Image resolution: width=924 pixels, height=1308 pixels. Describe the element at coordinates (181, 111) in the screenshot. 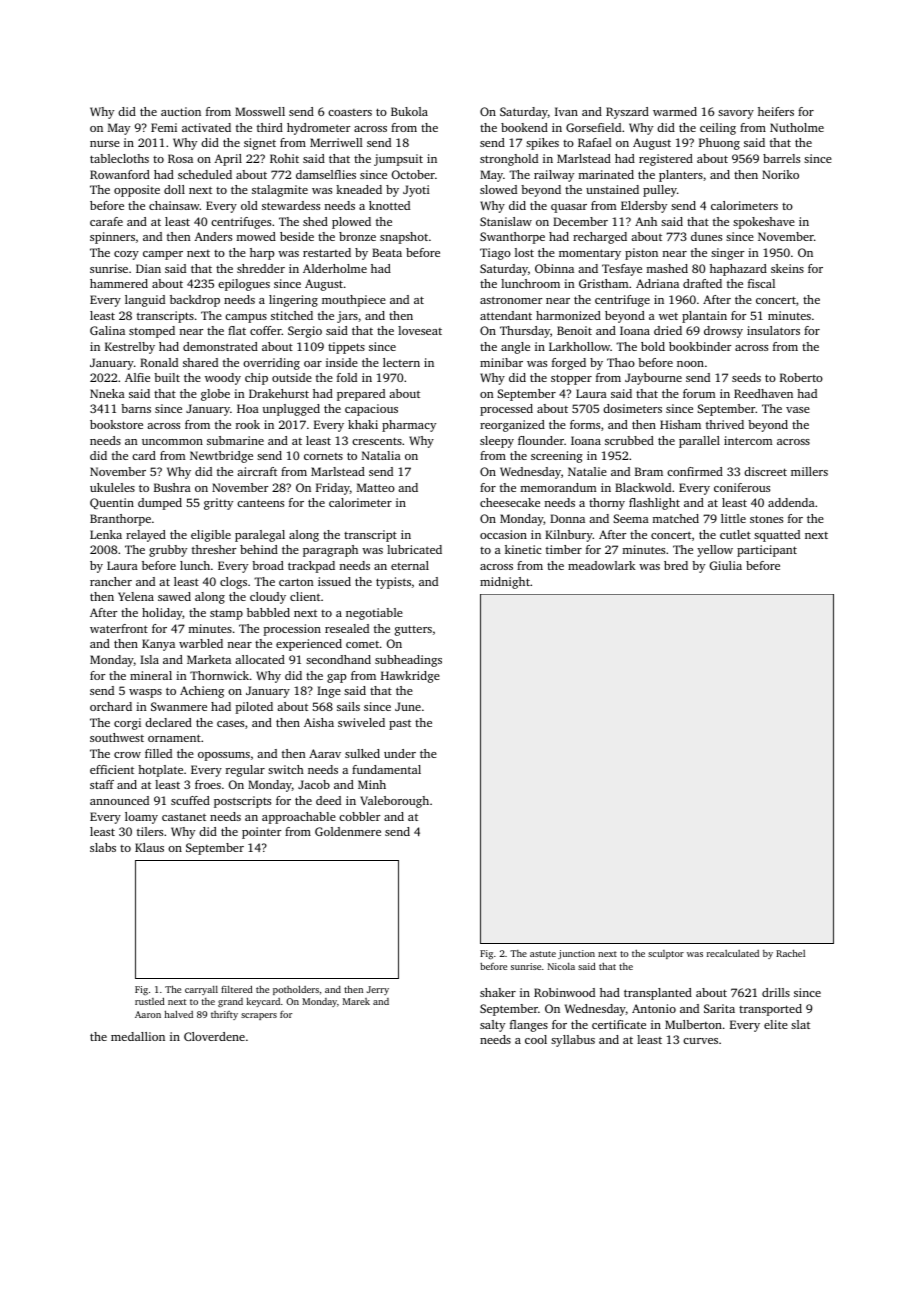

I see `auction` at that location.
